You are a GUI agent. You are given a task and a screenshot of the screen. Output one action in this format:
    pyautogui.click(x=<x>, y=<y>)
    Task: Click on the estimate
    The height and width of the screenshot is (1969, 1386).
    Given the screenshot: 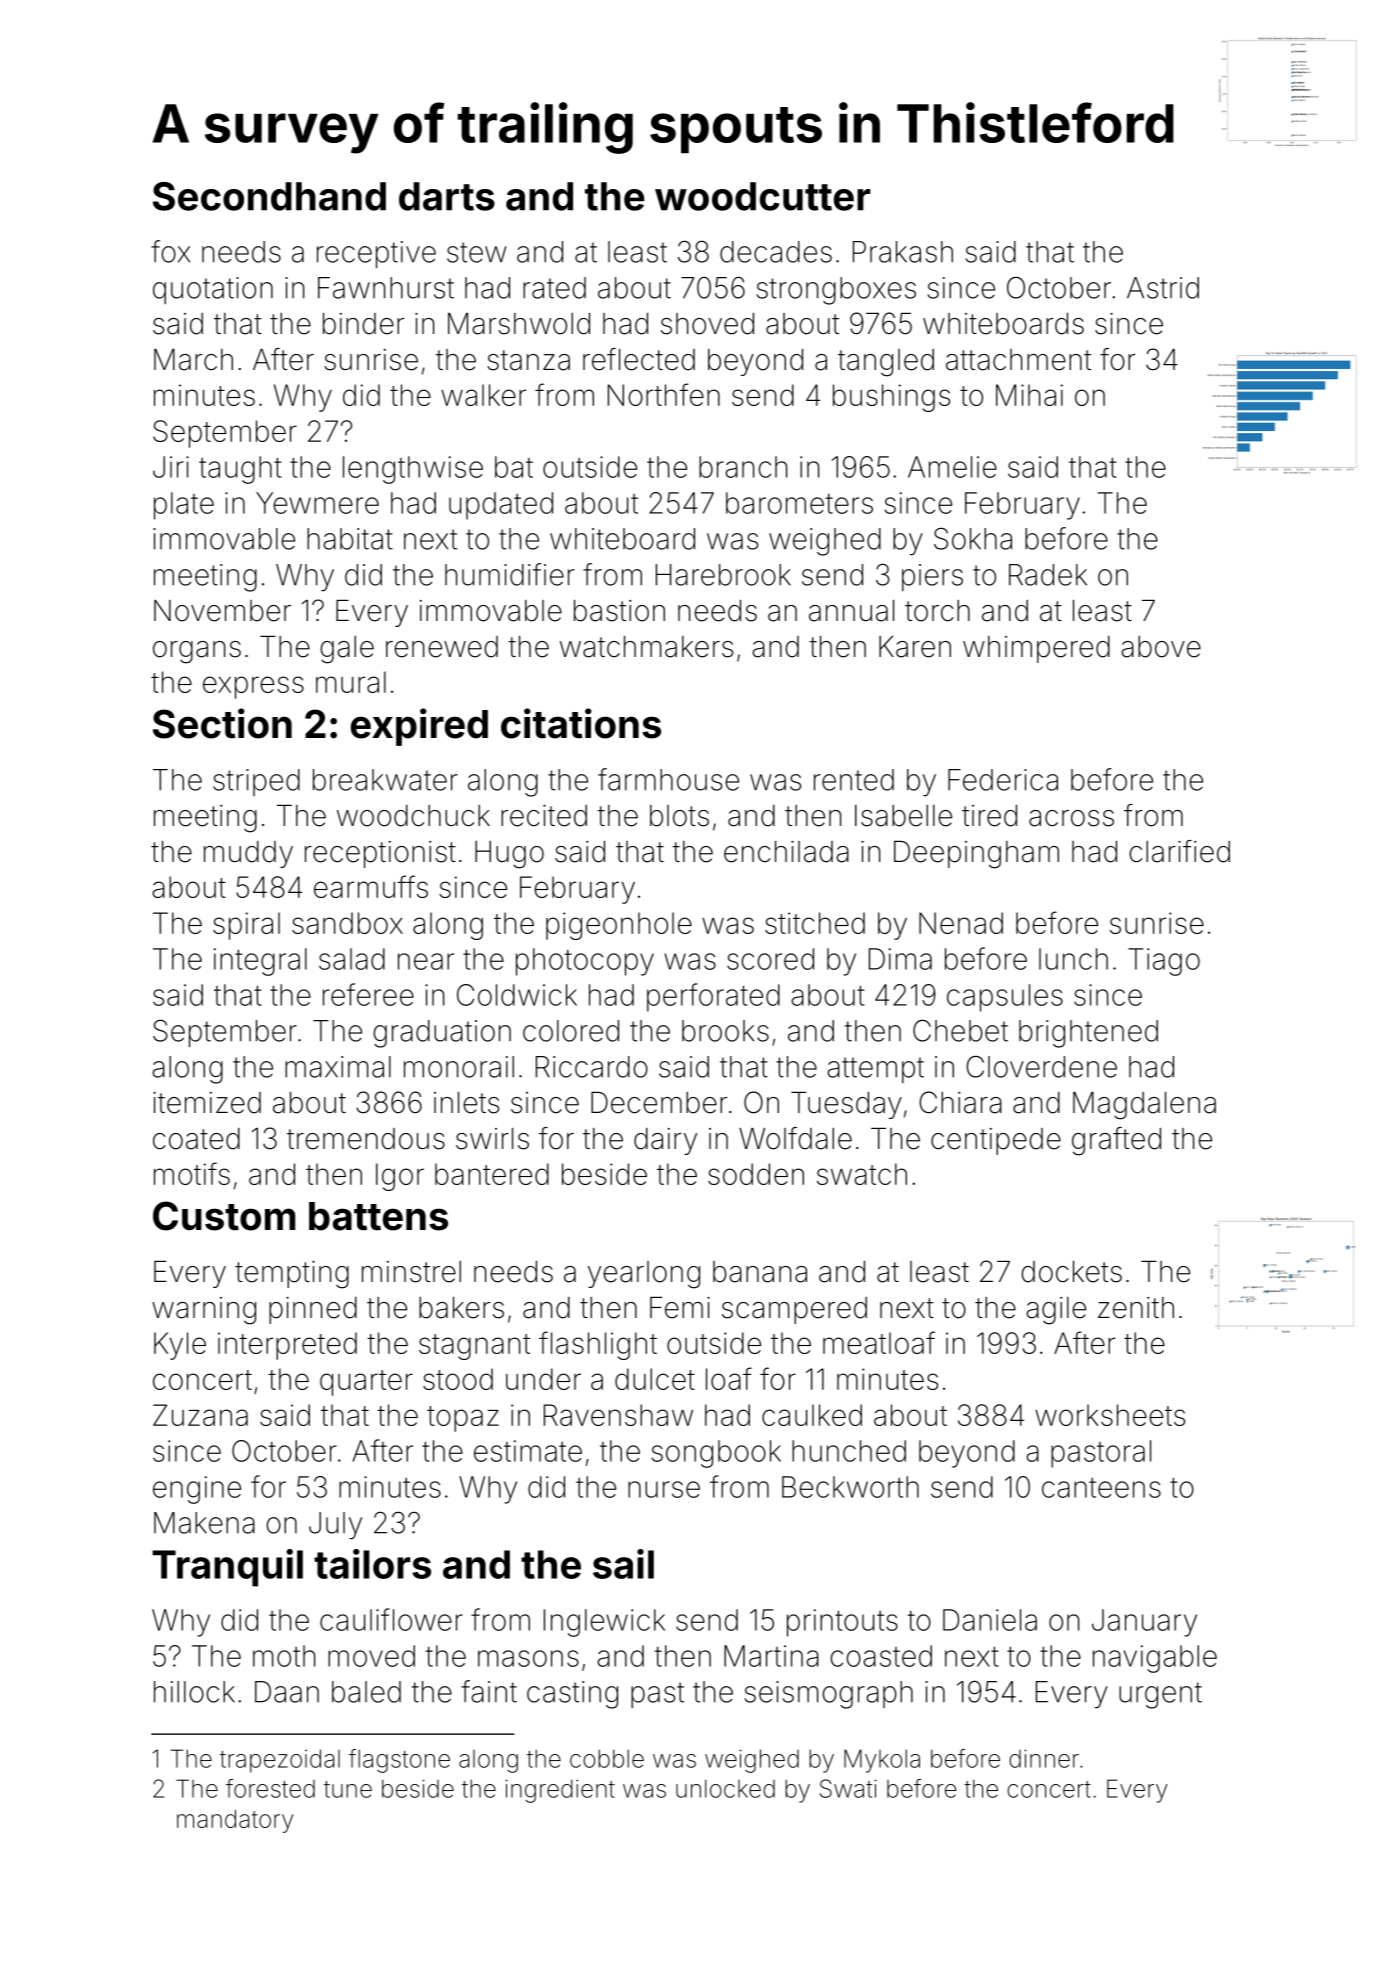 What is the action you would take?
    pyautogui.click(x=528, y=1451)
